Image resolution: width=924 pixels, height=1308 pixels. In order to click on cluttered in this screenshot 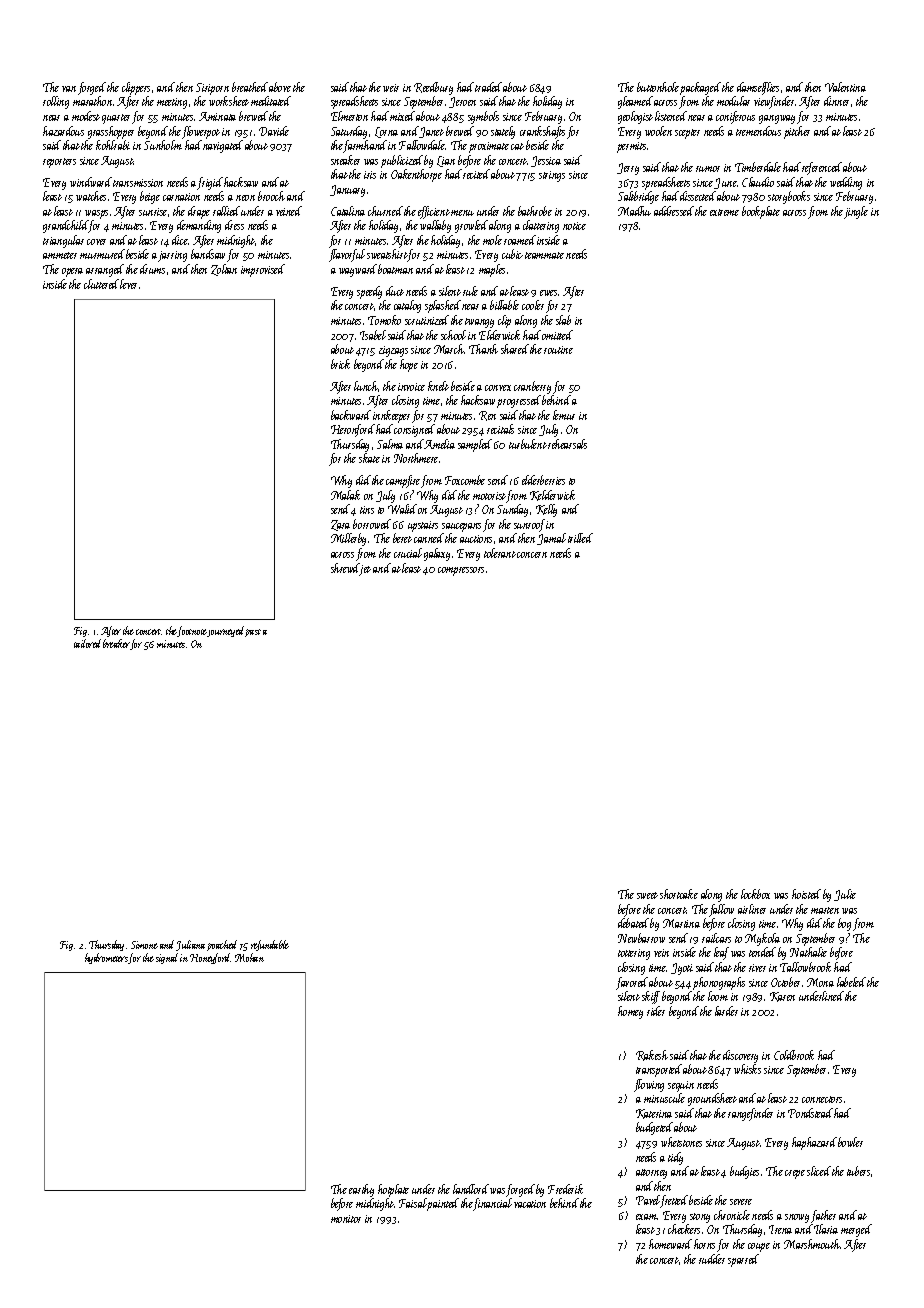, I will do `click(101, 284)`.
